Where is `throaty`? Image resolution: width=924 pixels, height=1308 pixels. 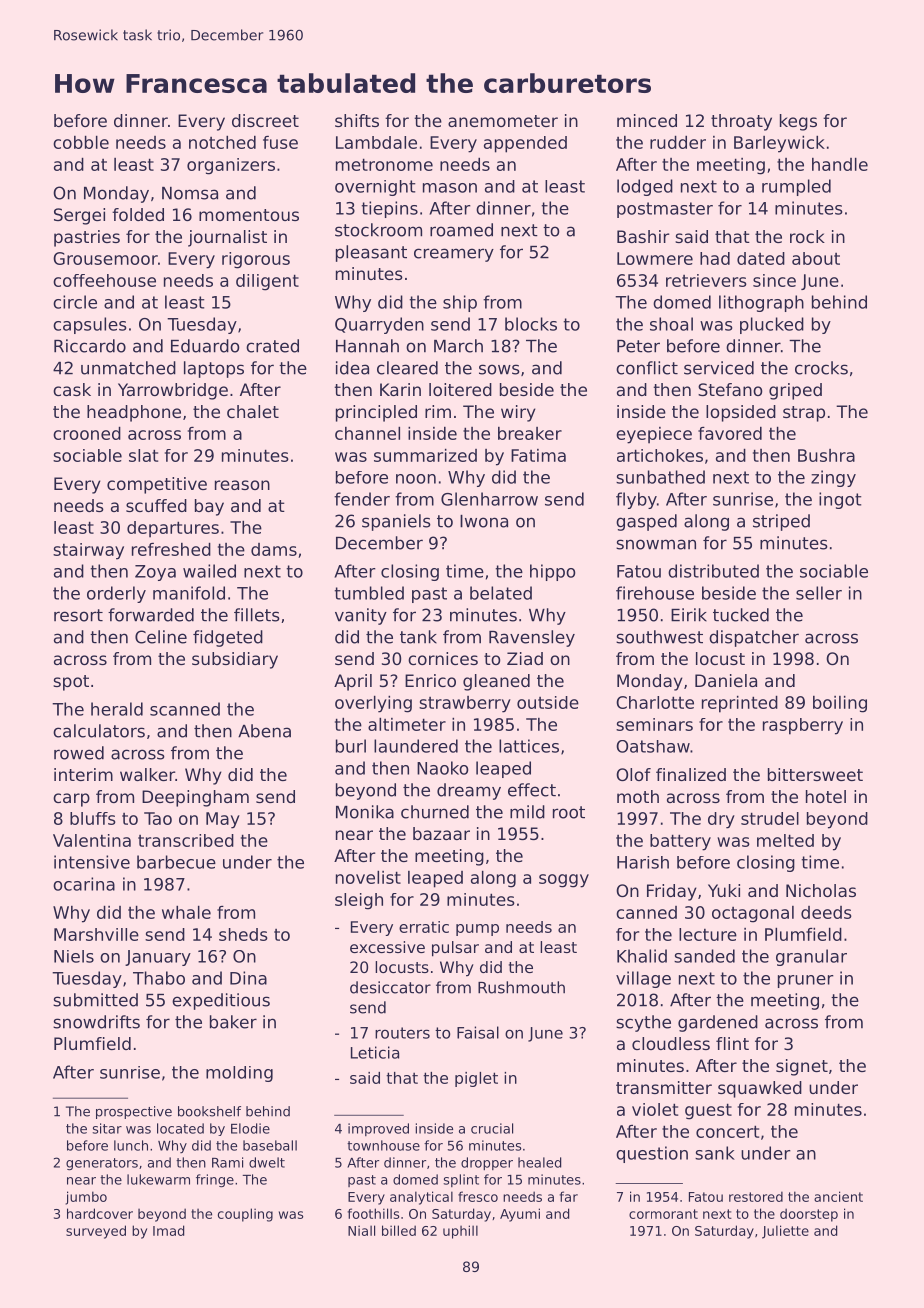 throaty is located at coordinates (741, 122).
